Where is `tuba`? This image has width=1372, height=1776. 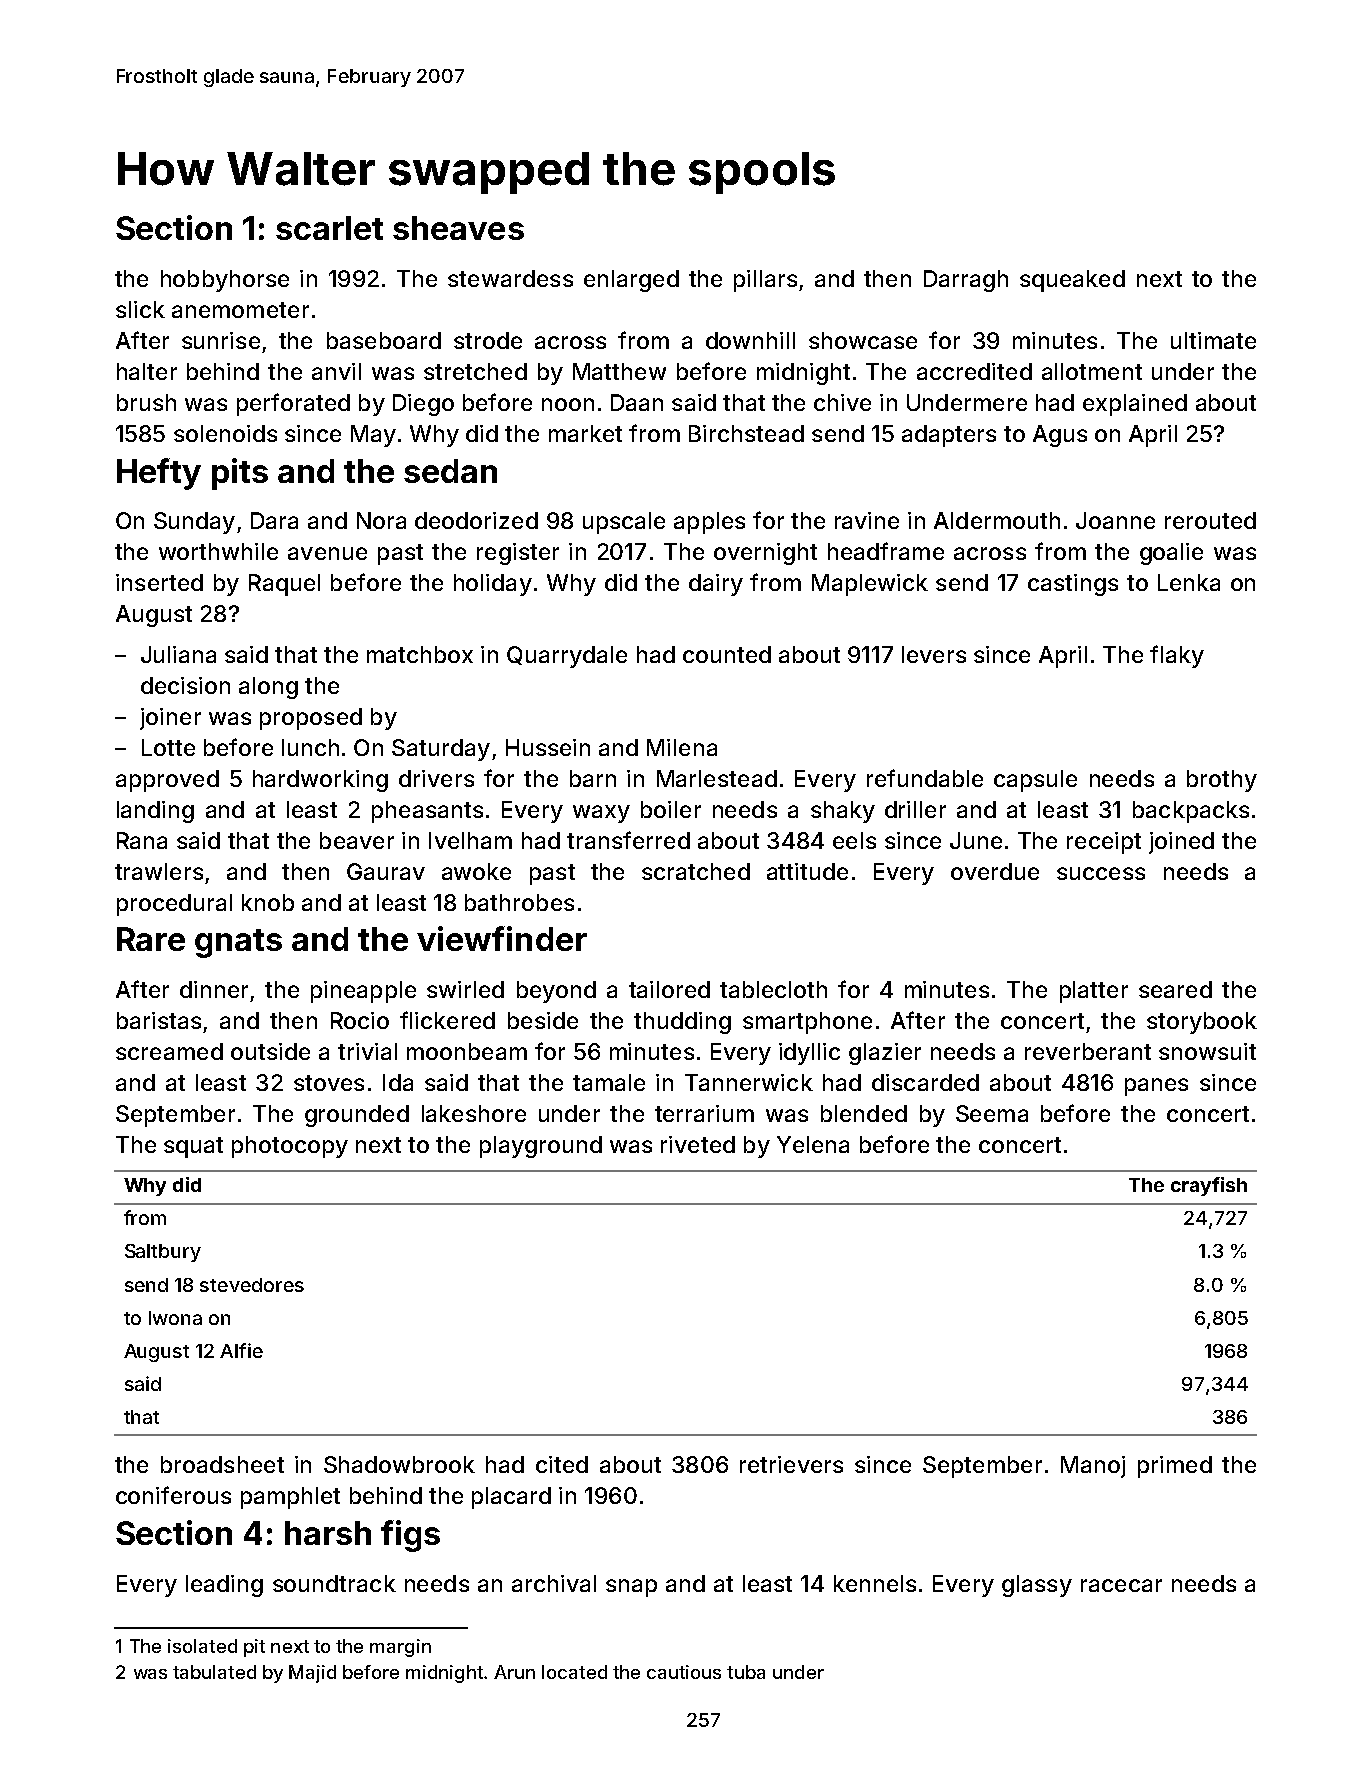
tuba is located at coordinates (746, 1672).
